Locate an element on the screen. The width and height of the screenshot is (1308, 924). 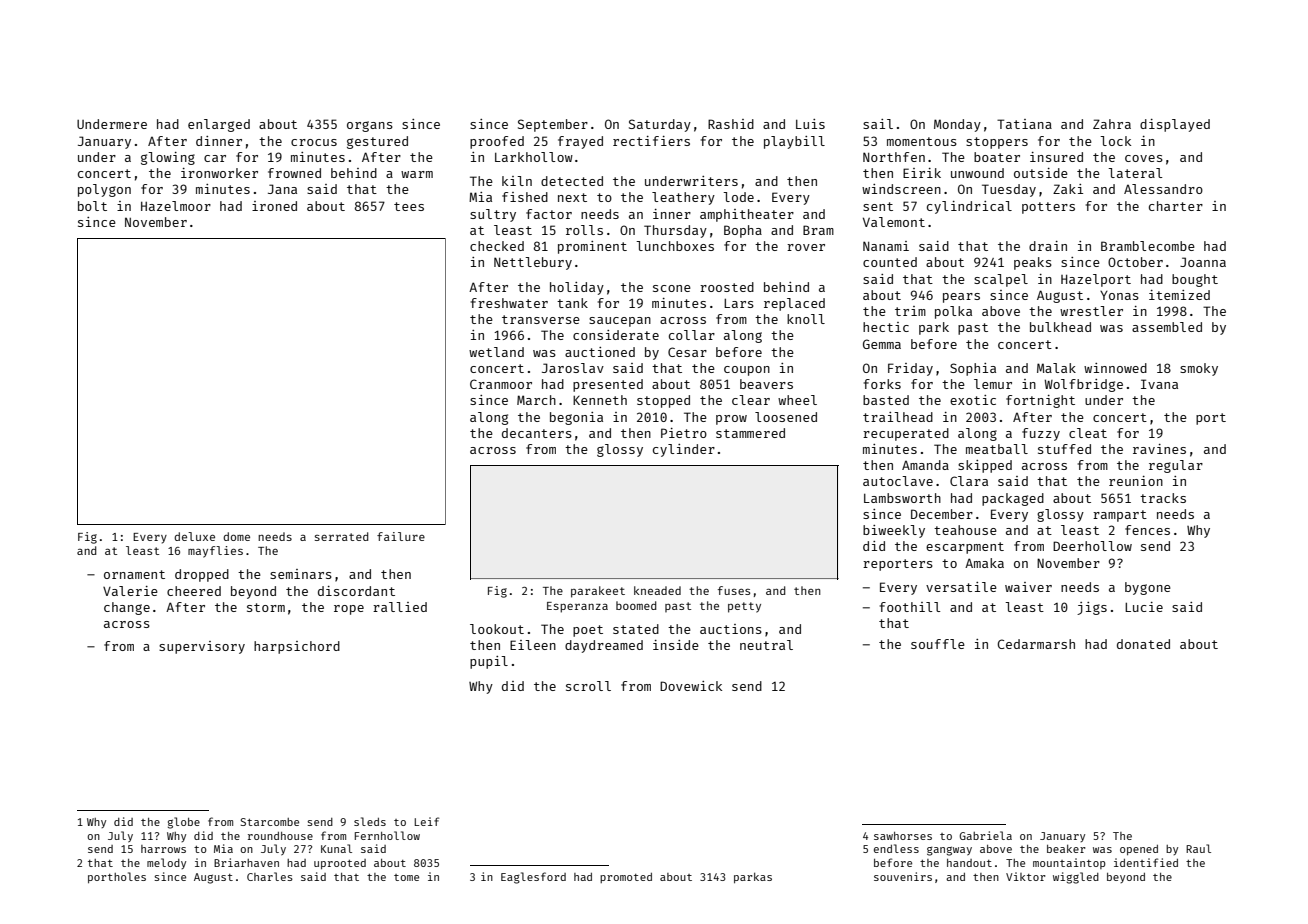
polygon is located at coordinates (104, 190).
